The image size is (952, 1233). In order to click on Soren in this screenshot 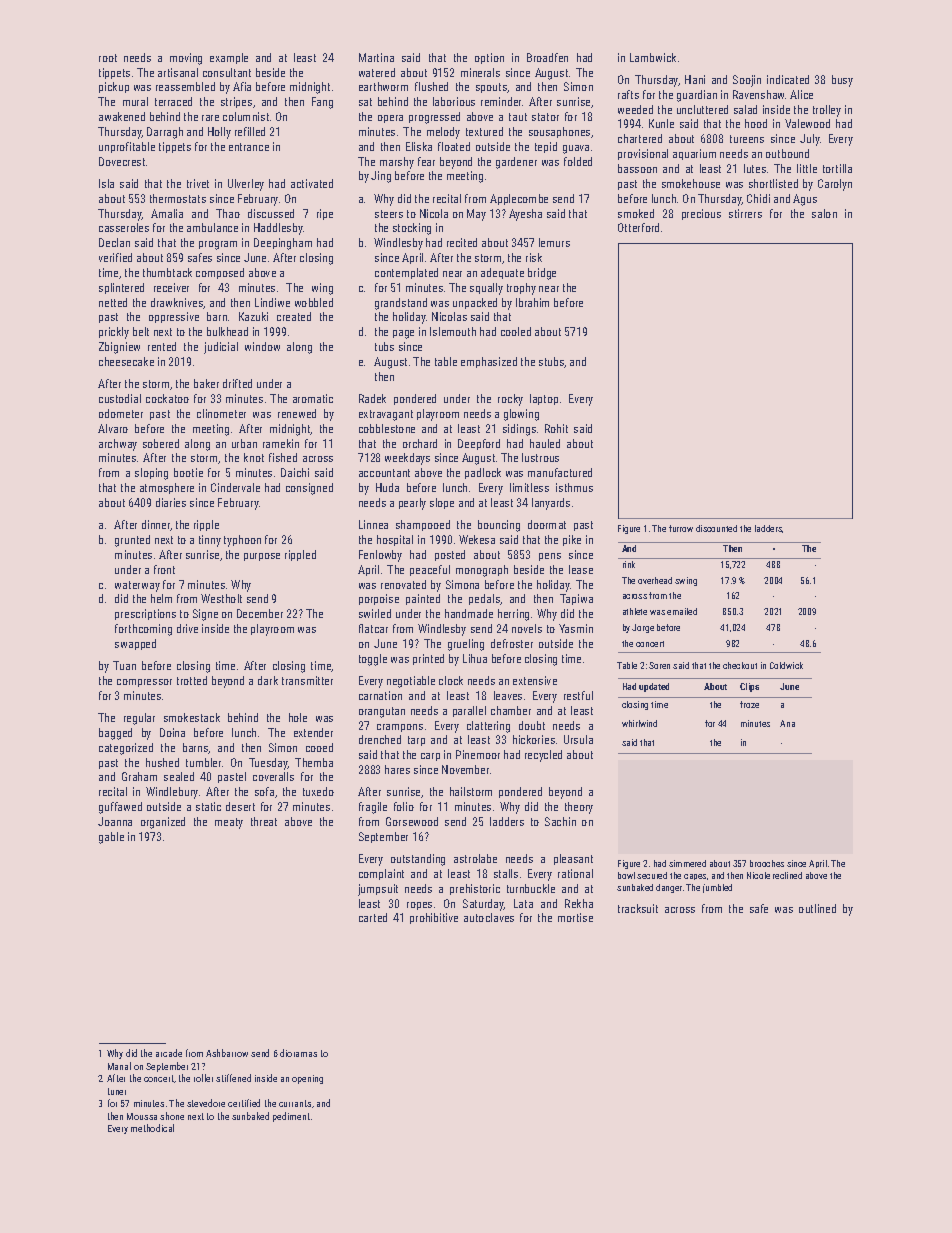, I will do `click(659, 665)`.
